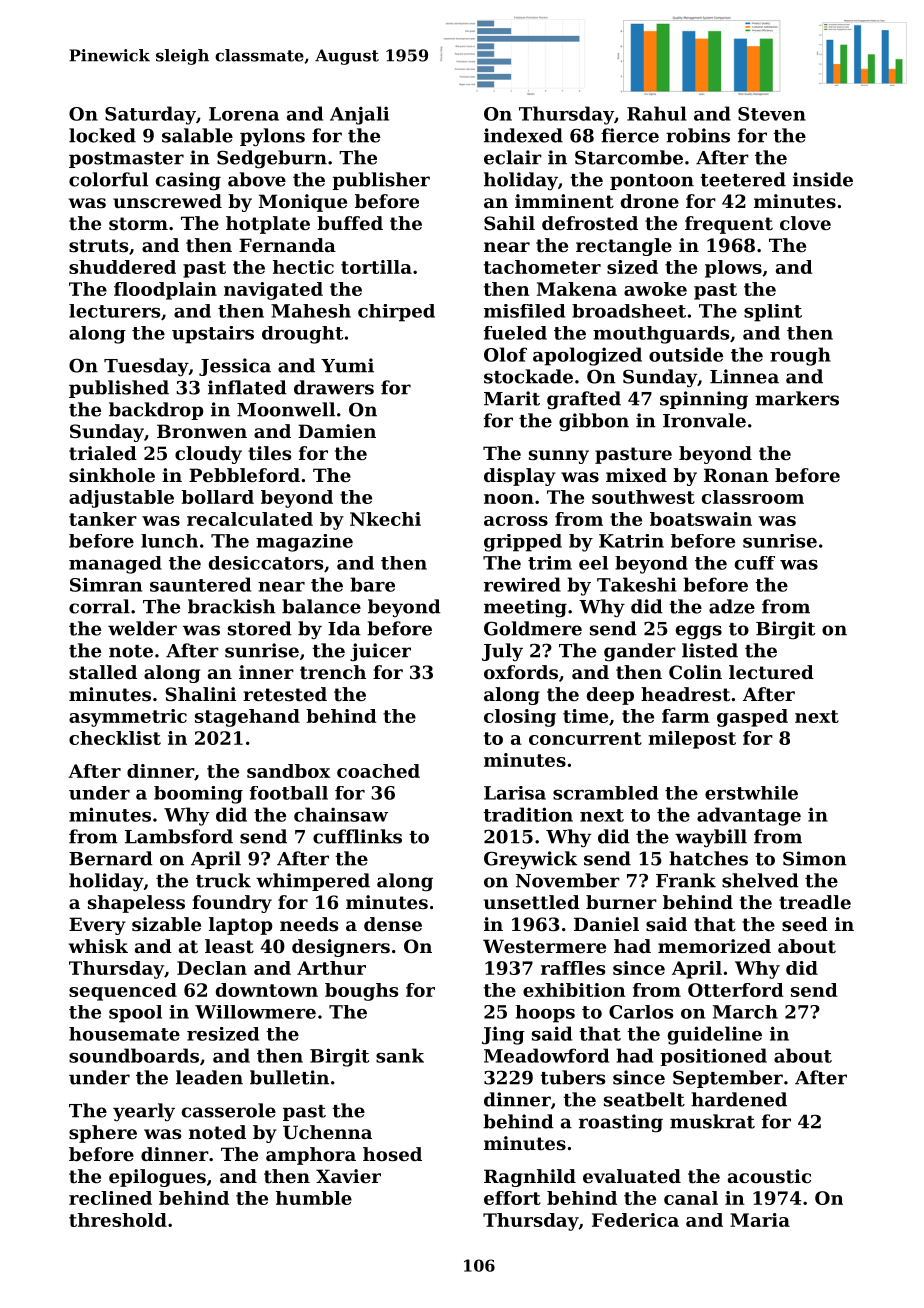 This screenshot has width=924, height=1308. Describe the element at coordinates (102, 135) in the screenshot. I see `locked` at that location.
